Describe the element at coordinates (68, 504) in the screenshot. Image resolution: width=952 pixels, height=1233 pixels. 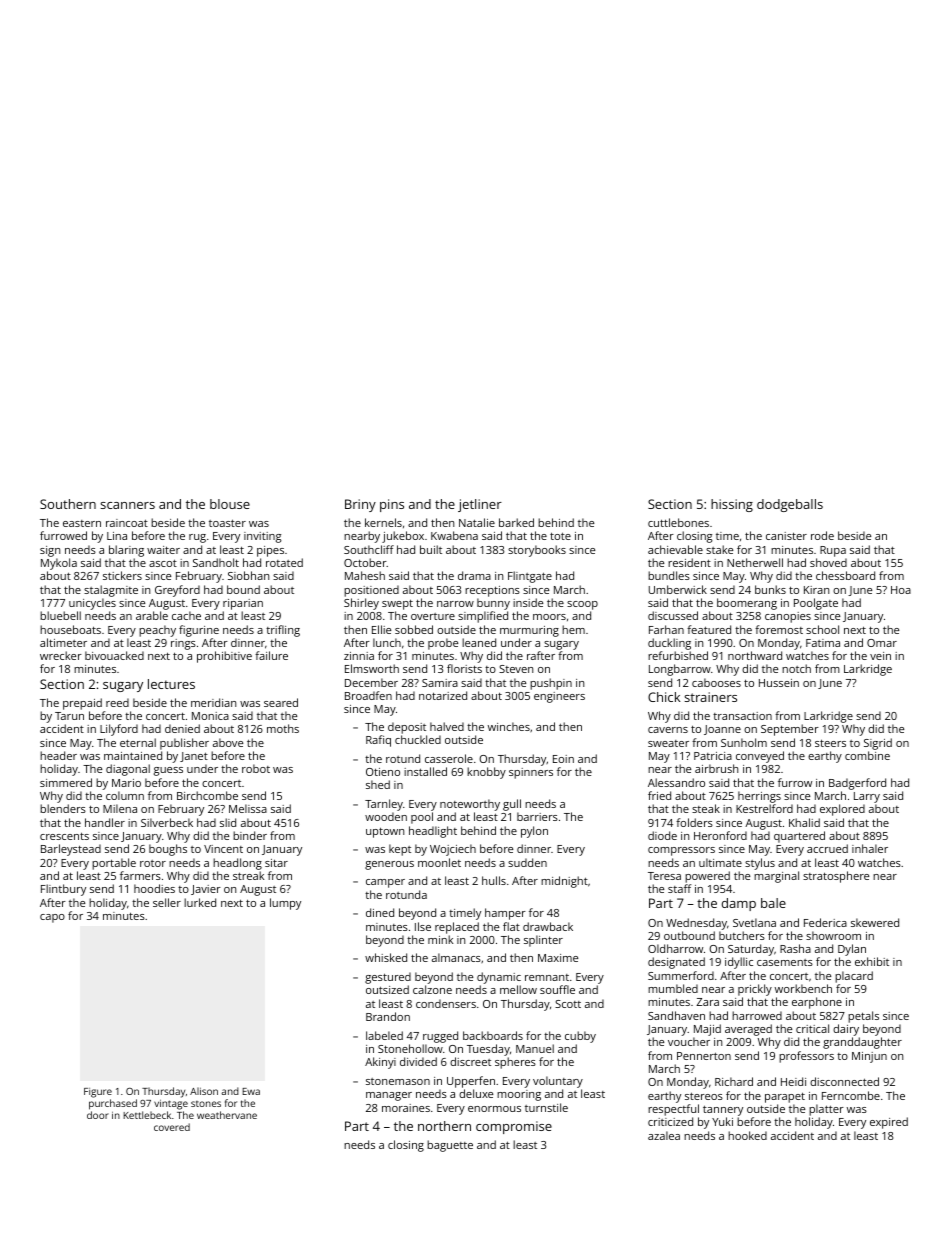
I see `Southern` at that location.
